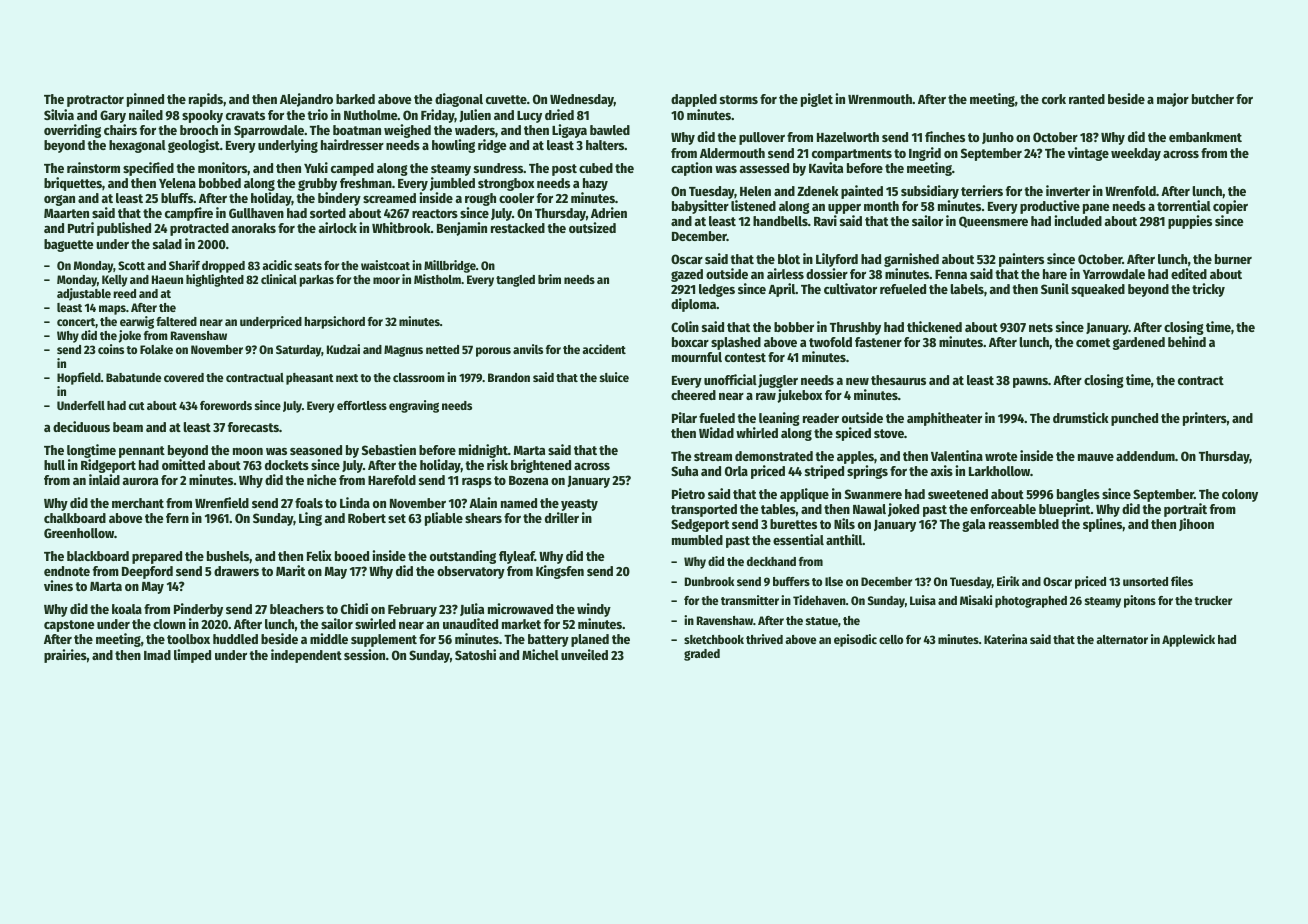 This screenshot has width=1308, height=924. I want to click on anvils, so click(528, 349).
